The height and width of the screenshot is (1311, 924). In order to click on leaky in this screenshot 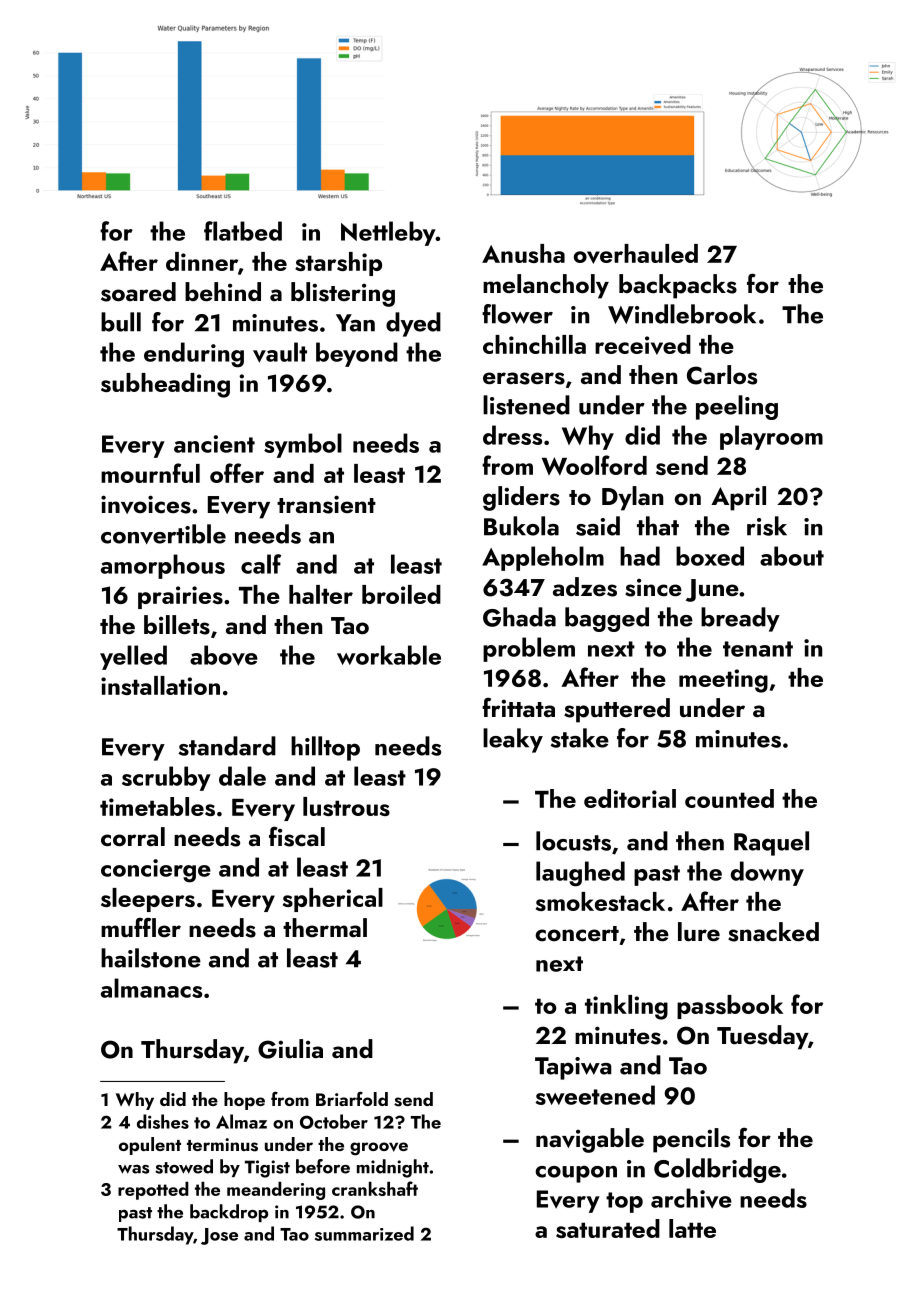, I will do `click(513, 740)`.
